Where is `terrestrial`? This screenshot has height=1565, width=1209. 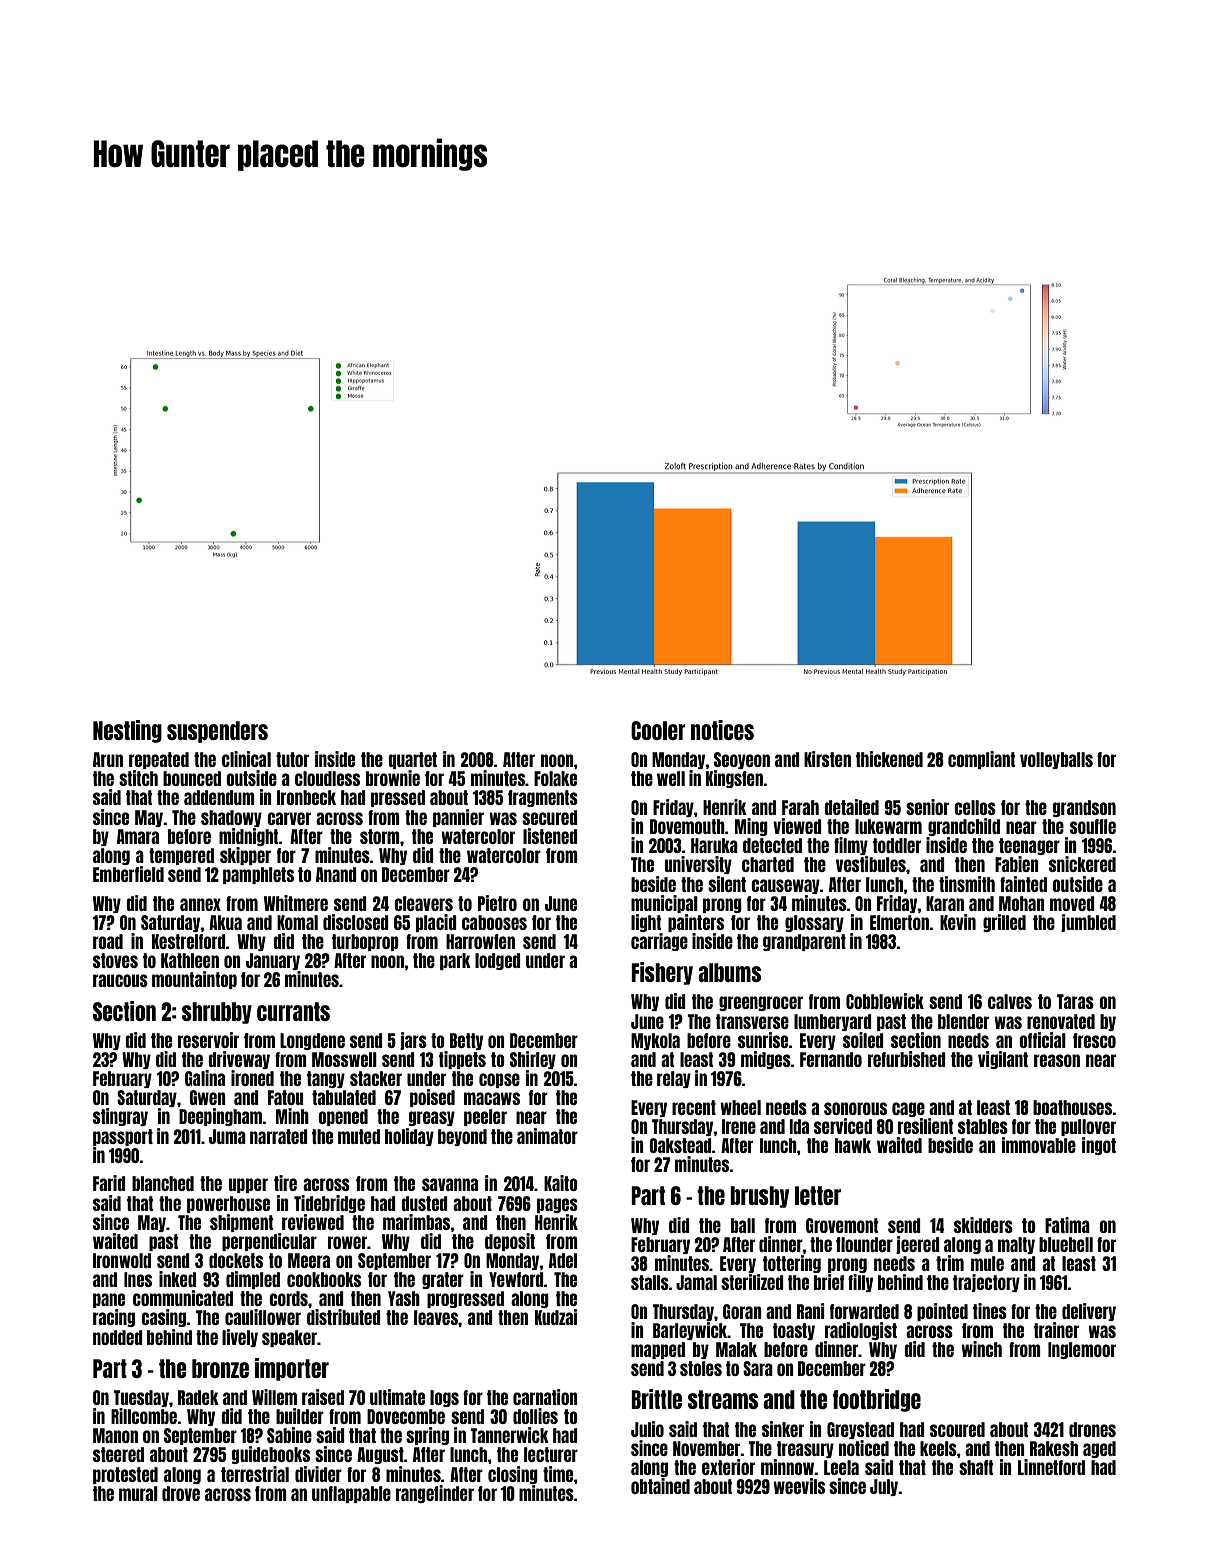 terrestrial is located at coordinates (255, 1474).
